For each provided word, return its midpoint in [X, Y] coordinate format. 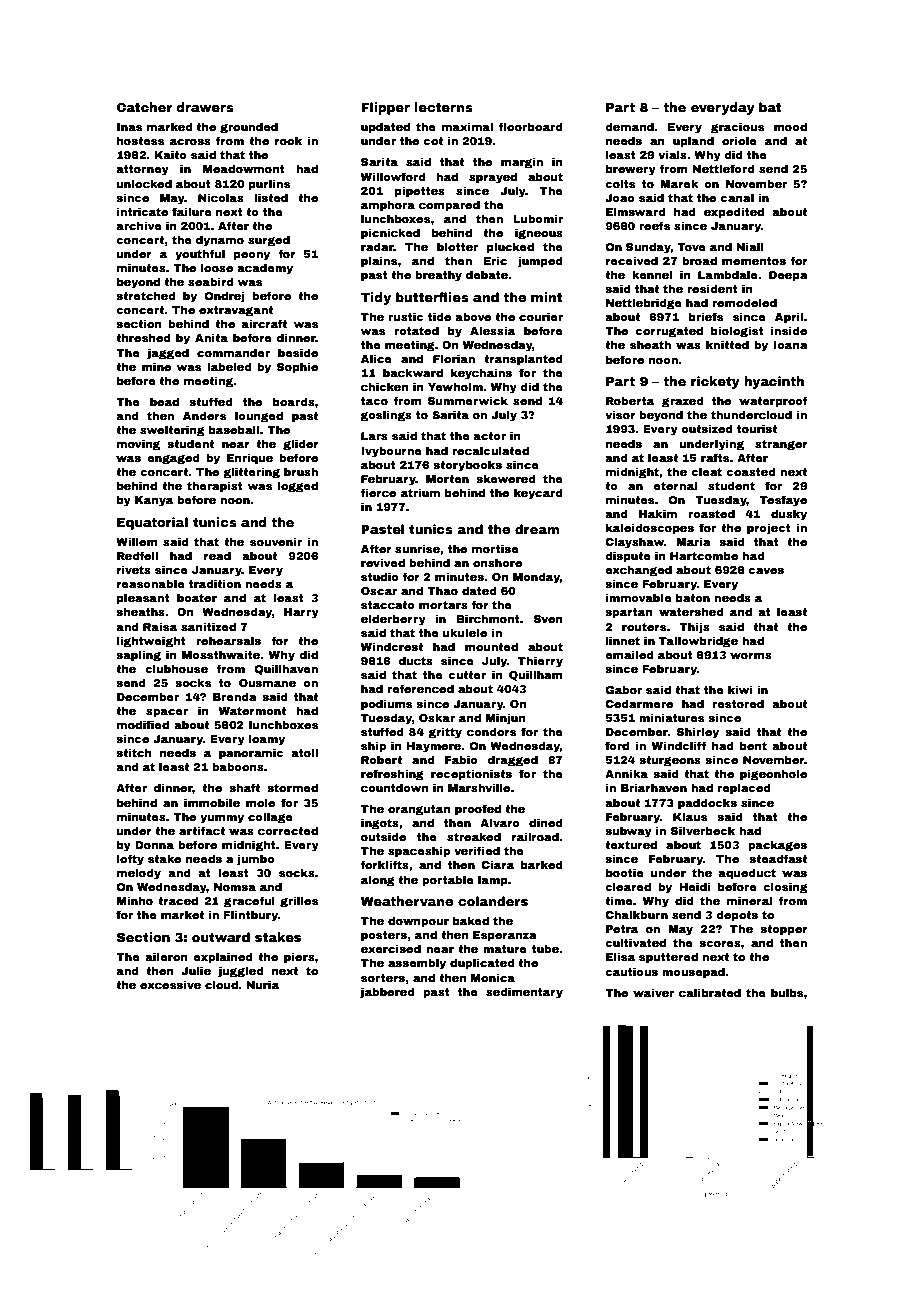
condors [491, 731]
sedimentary [524, 993]
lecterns [443, 107]
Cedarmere [639, 703]
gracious [737, 128]
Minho [135, 900]
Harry [301, 613]
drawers [205, 107]
